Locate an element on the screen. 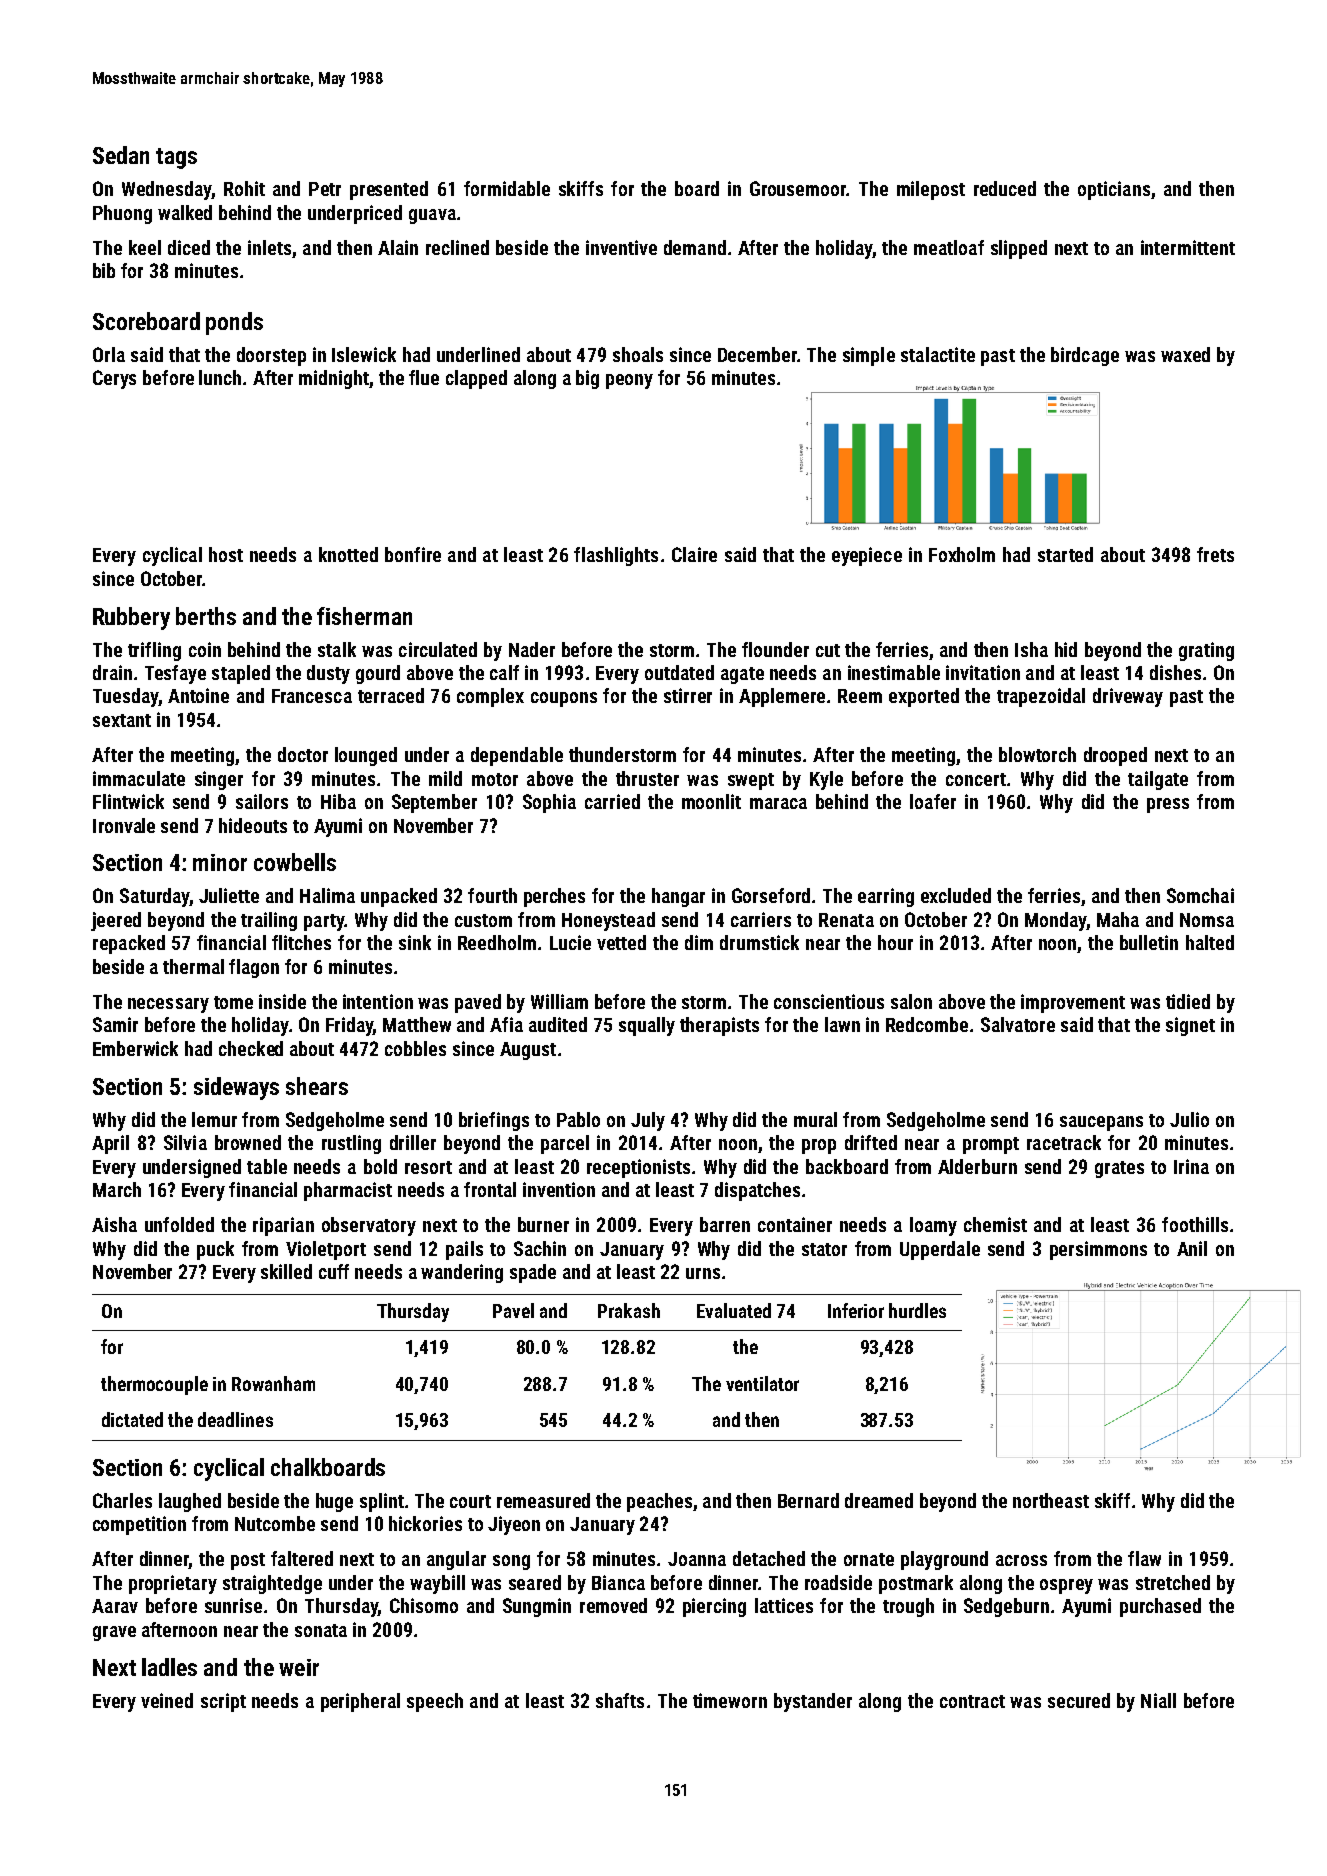 The width and height of the screenshot is (1327, 1876). carried is located at coordinates (612, 801).
